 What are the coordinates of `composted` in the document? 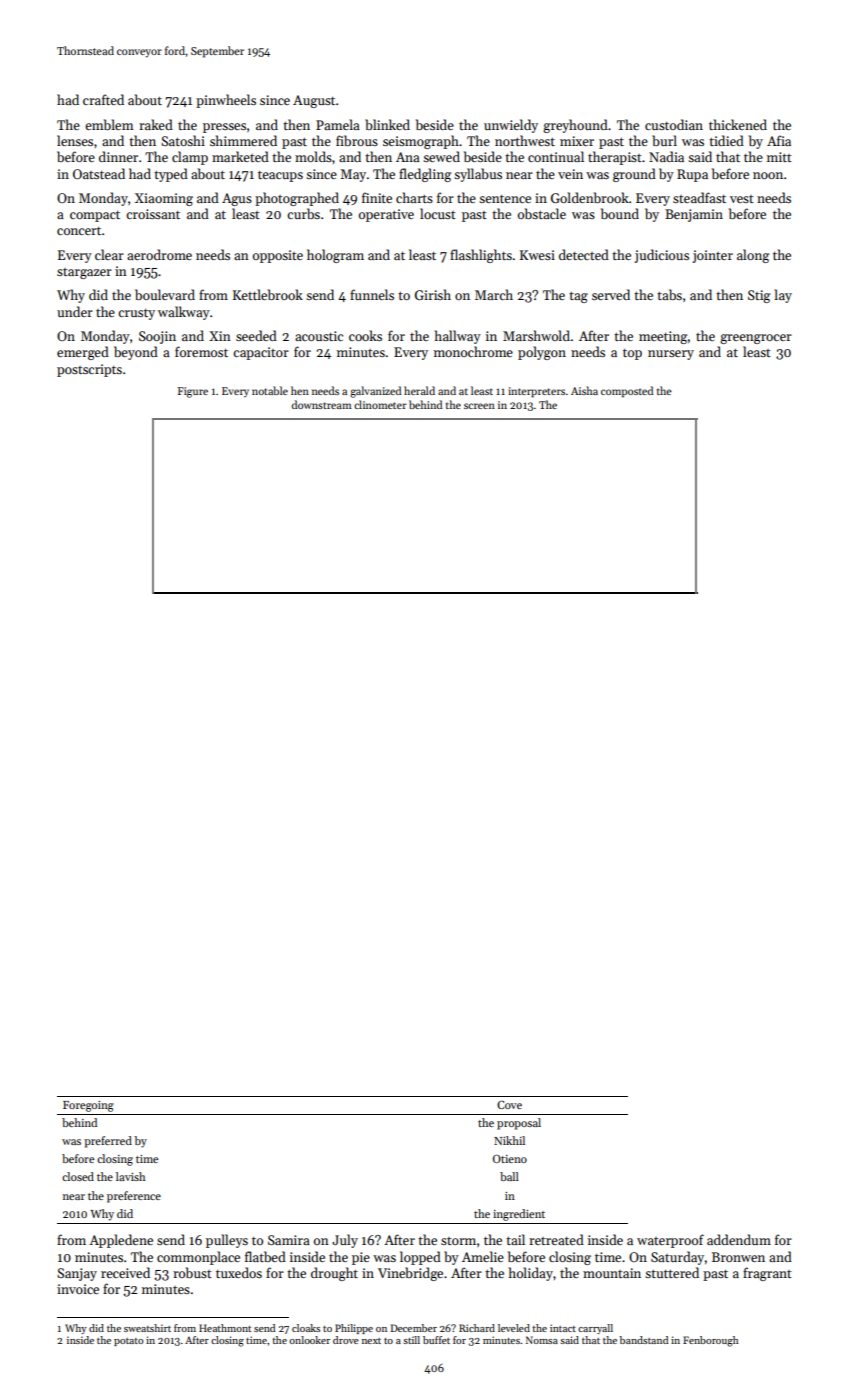 It's located at (627, 392).
